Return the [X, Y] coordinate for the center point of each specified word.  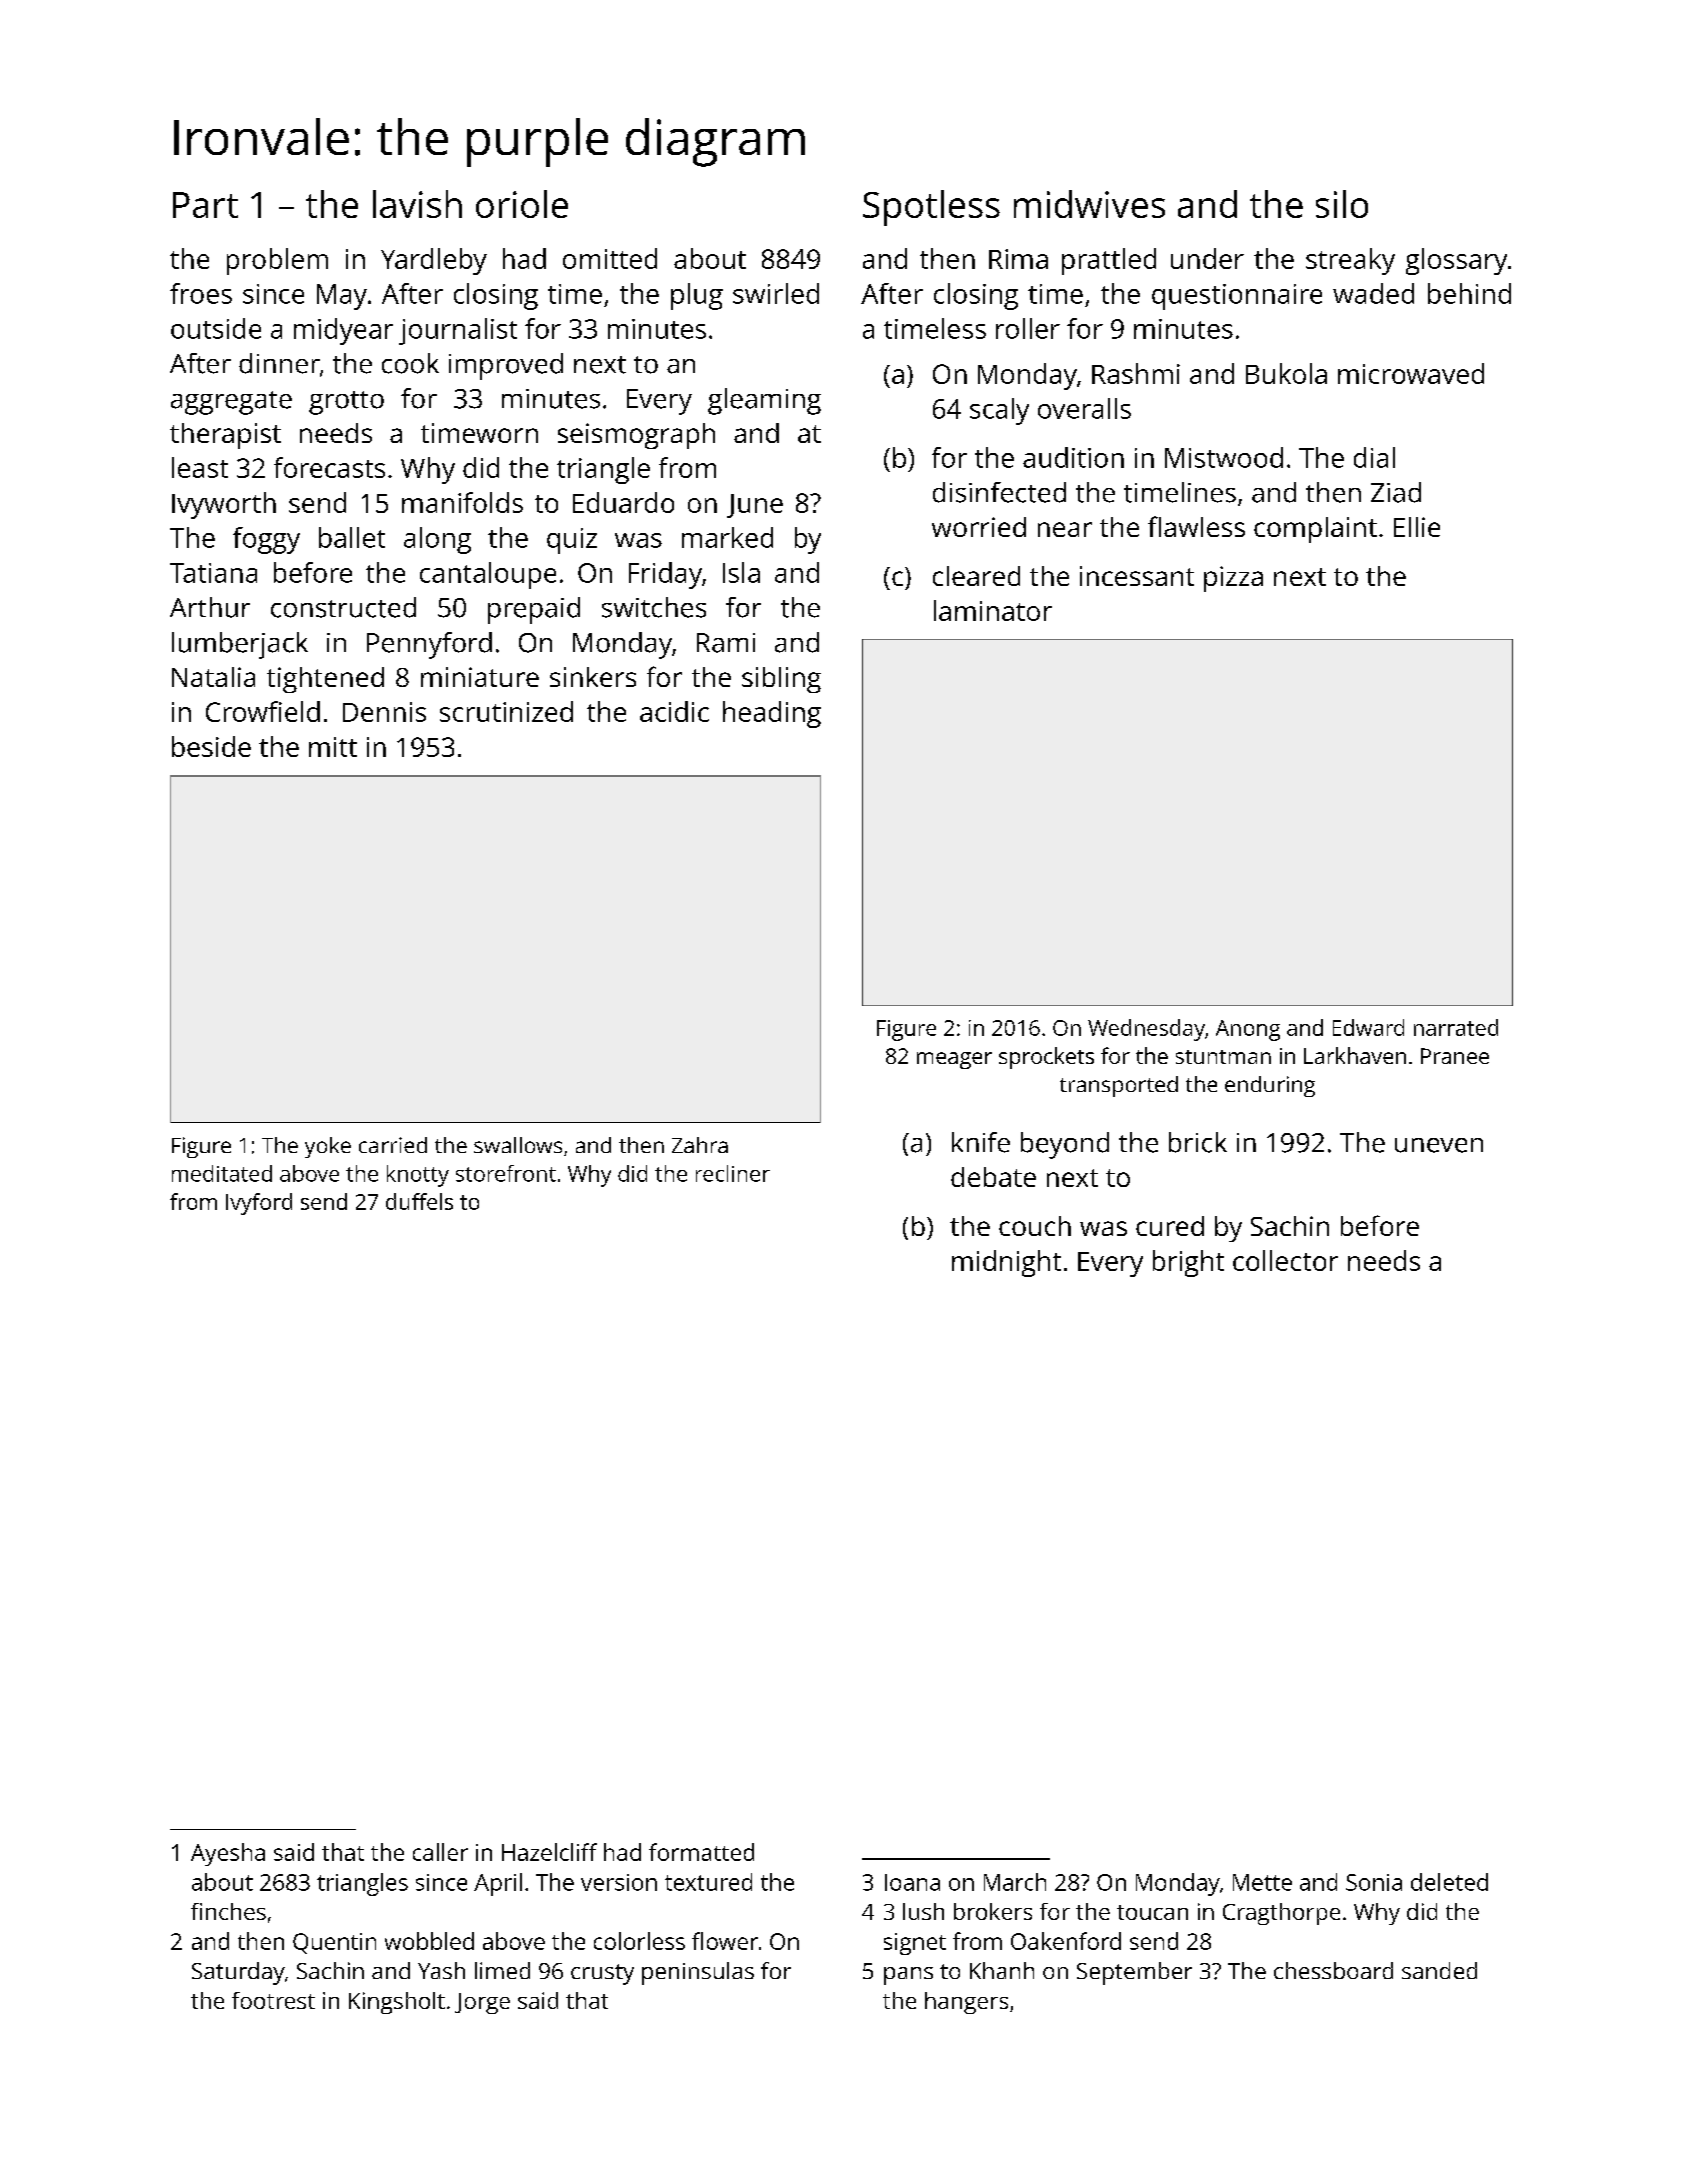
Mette [1262, 1882]
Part [205, 205]
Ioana [912, 1882]
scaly [999, 411]
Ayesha [228, 1854]
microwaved [1411, 373]
